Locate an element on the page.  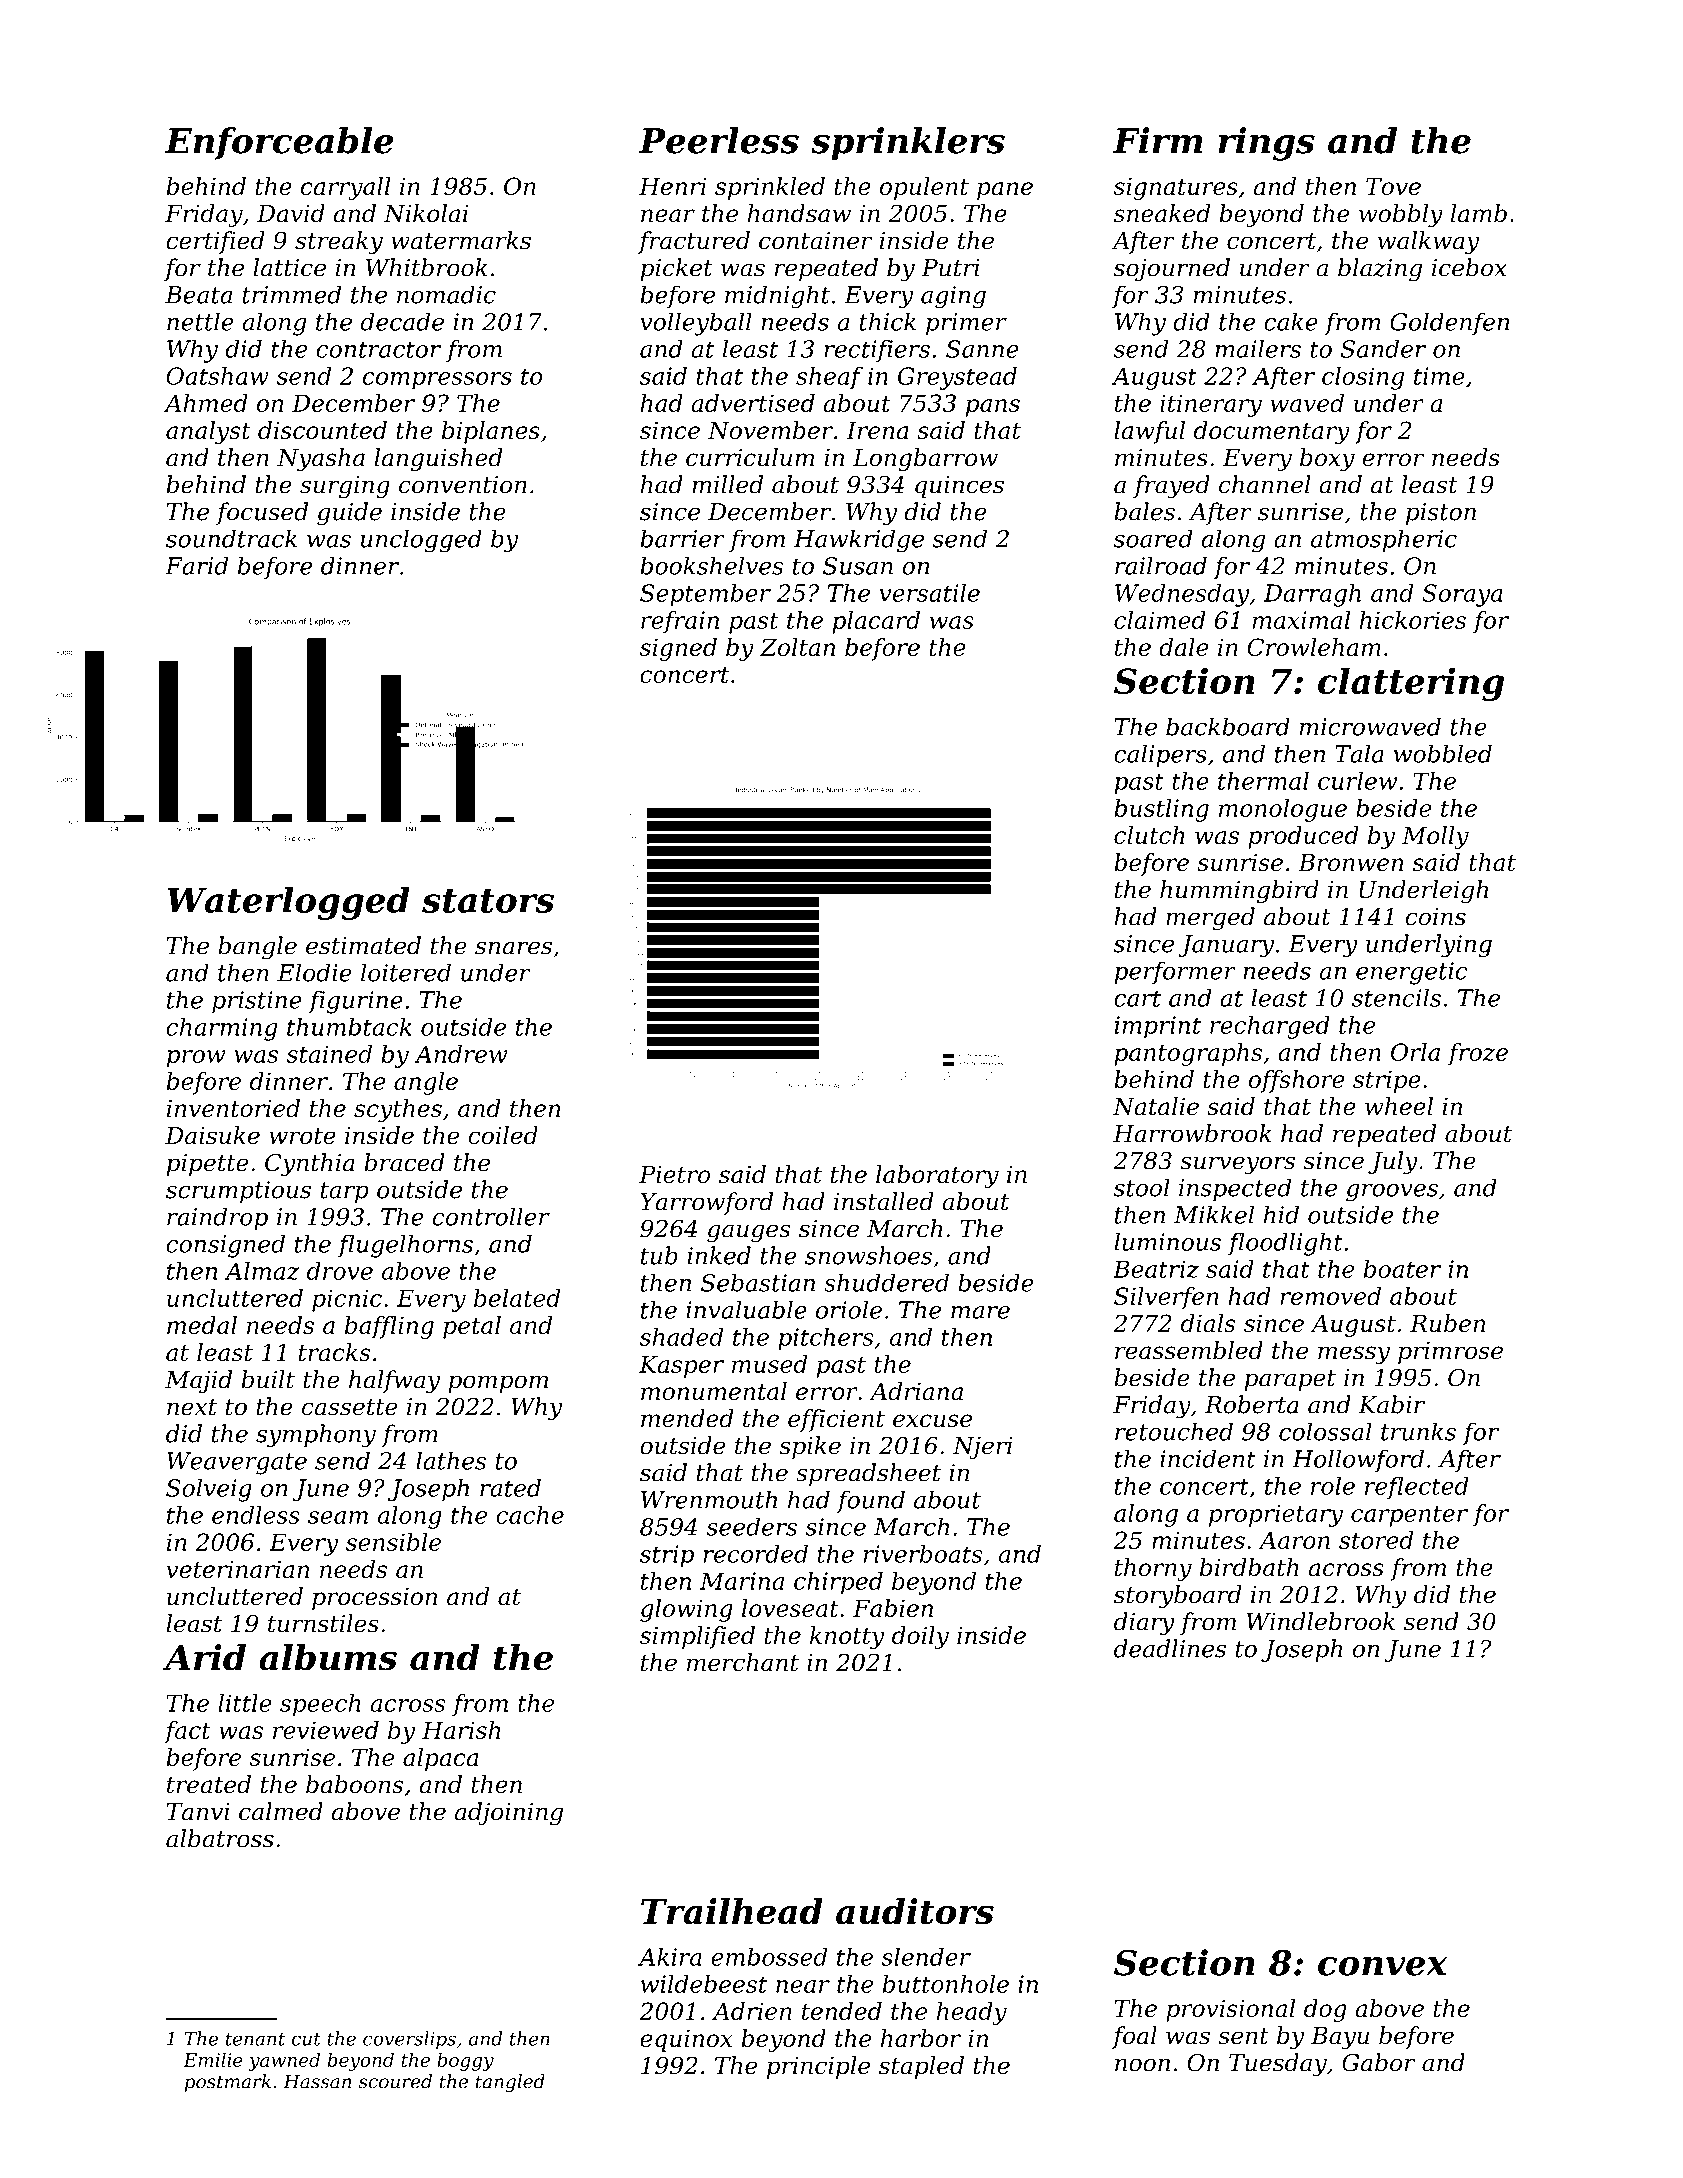
equinox is located at coordinates (686, 2040).
